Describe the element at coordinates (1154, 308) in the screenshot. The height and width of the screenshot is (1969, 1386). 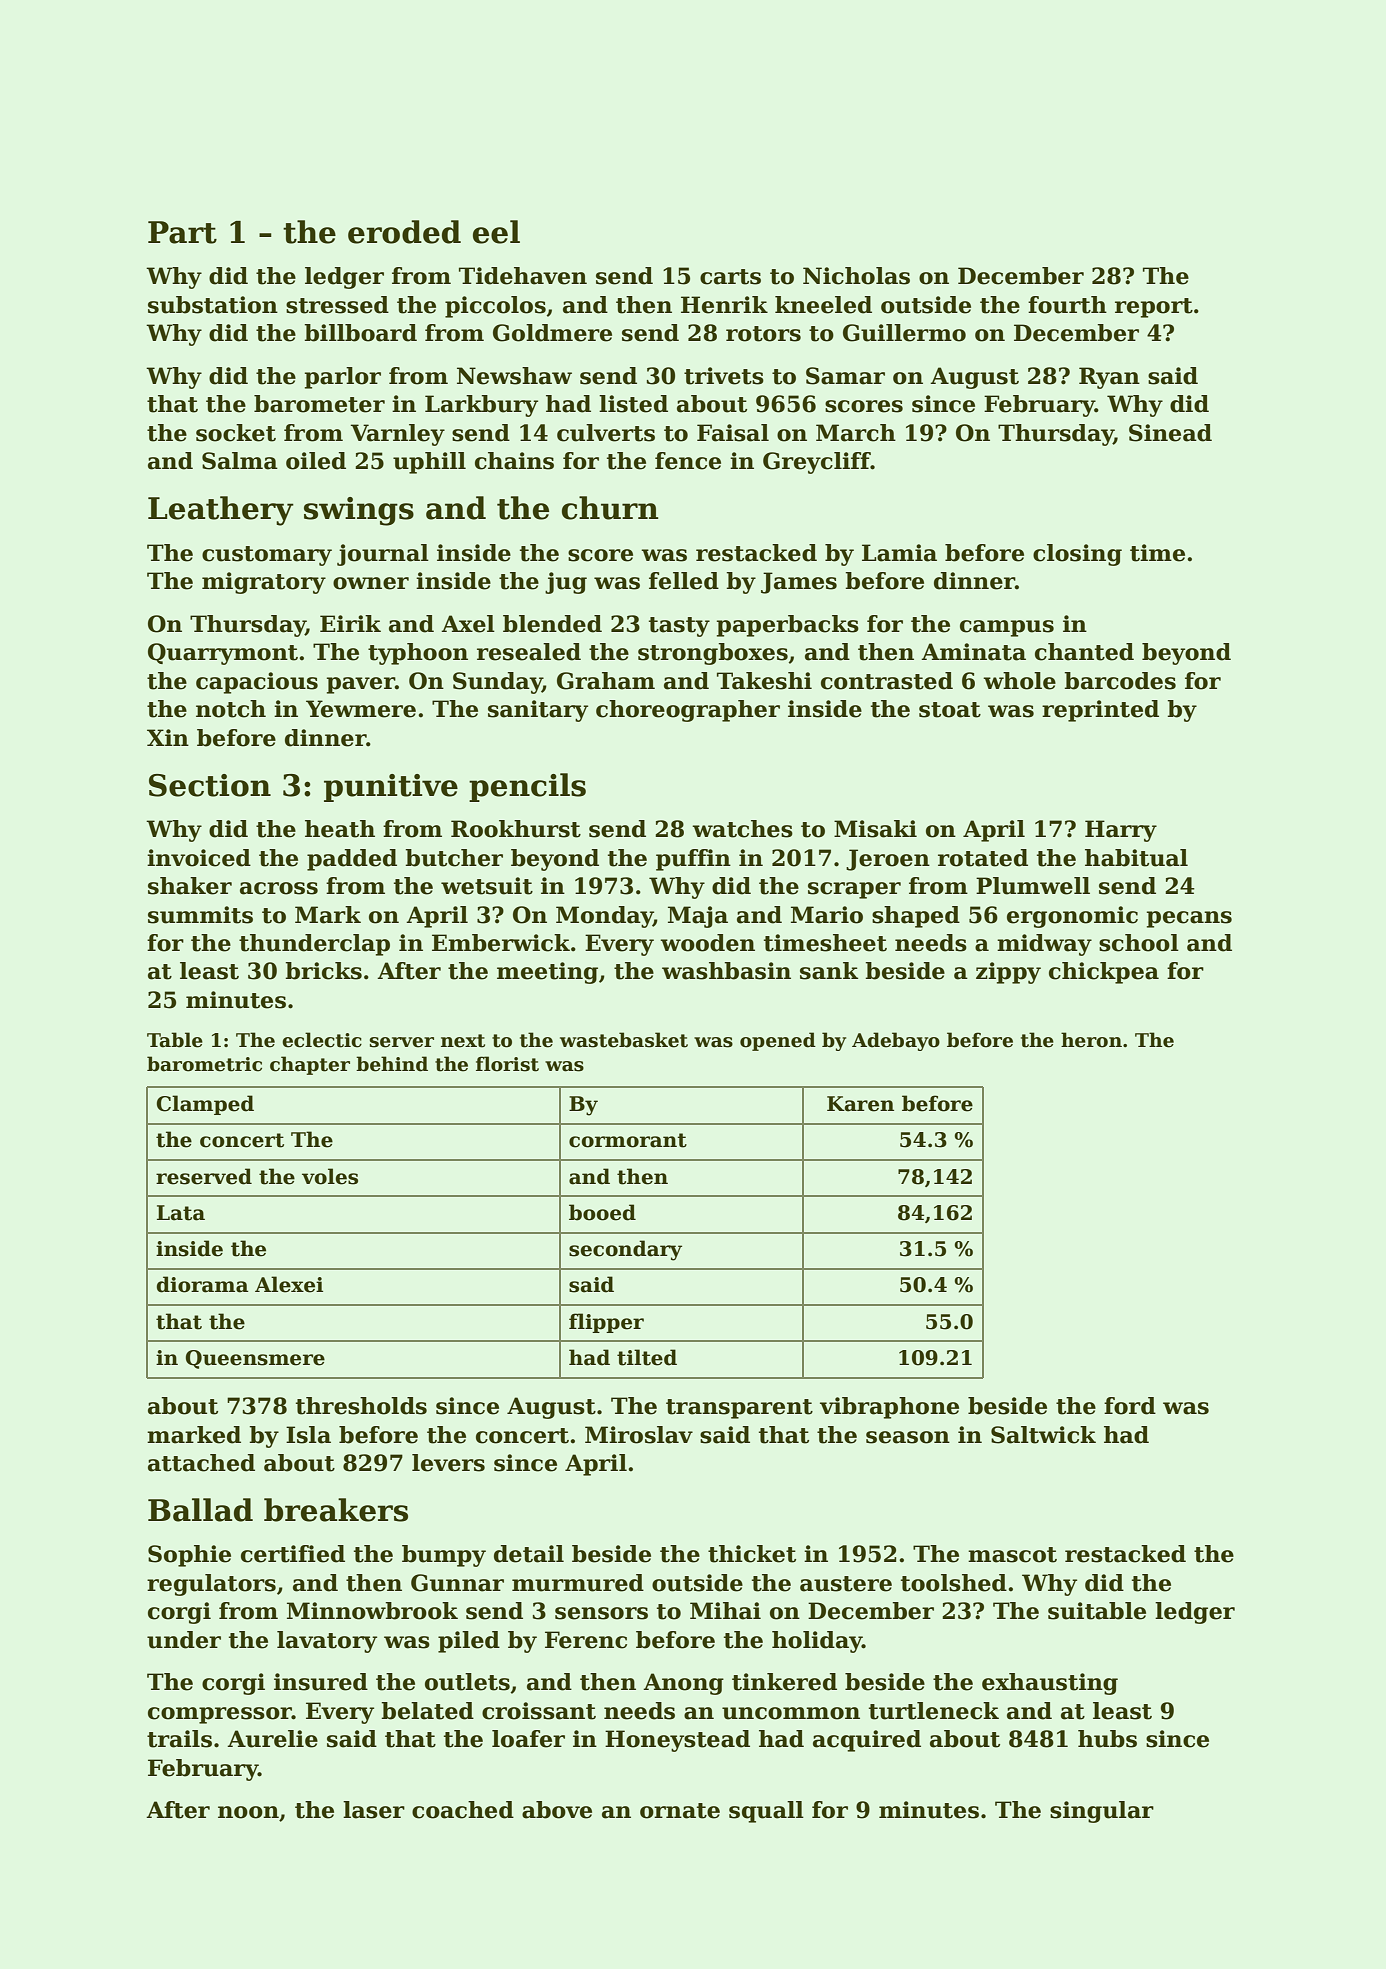
I see `report` at that location.
